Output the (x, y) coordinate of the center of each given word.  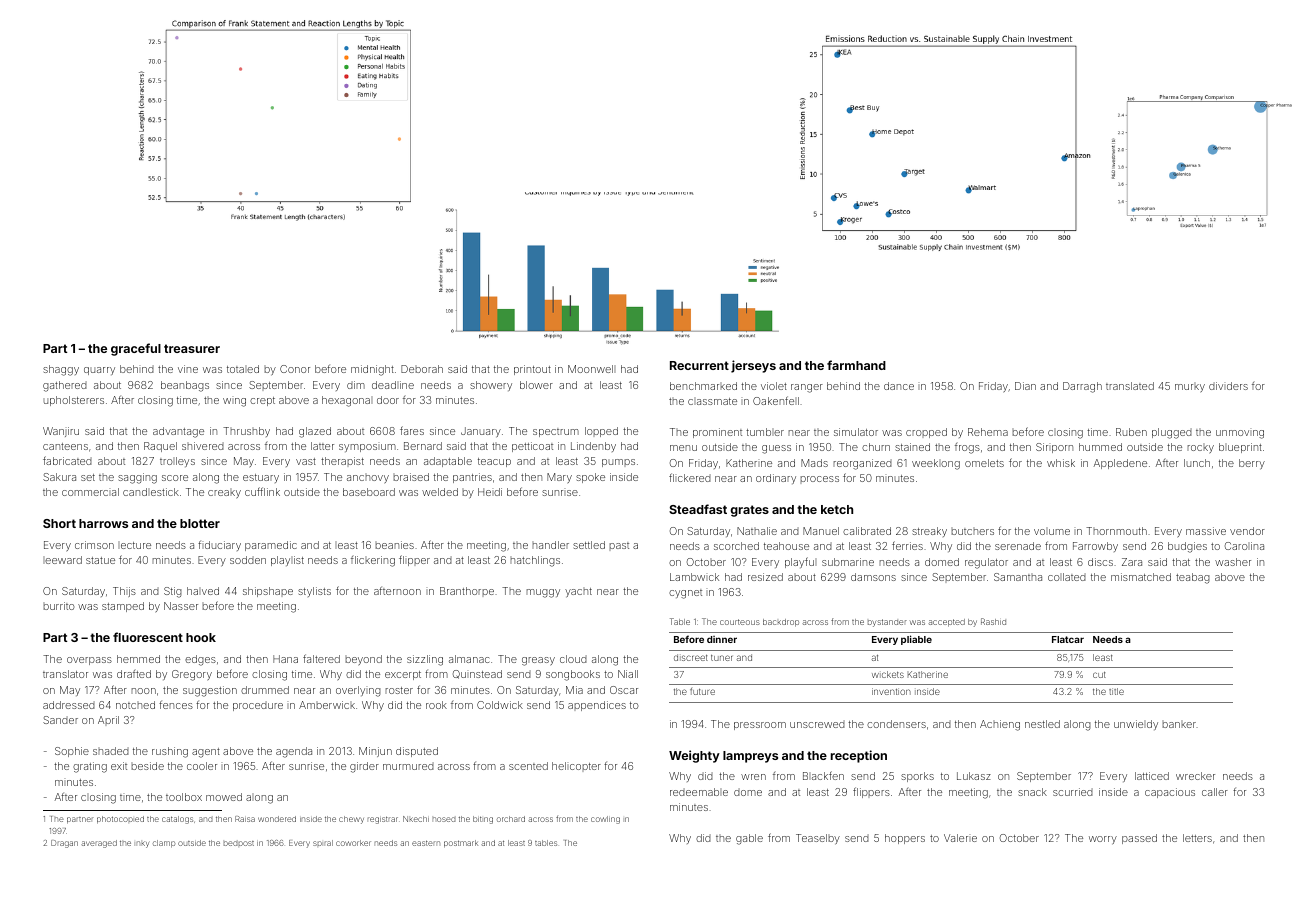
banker (1179, 724)
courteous (740, 622)
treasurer (192, 348)
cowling (605, 820)
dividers (1228, 386)
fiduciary (219, 545)
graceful (136, 349)
